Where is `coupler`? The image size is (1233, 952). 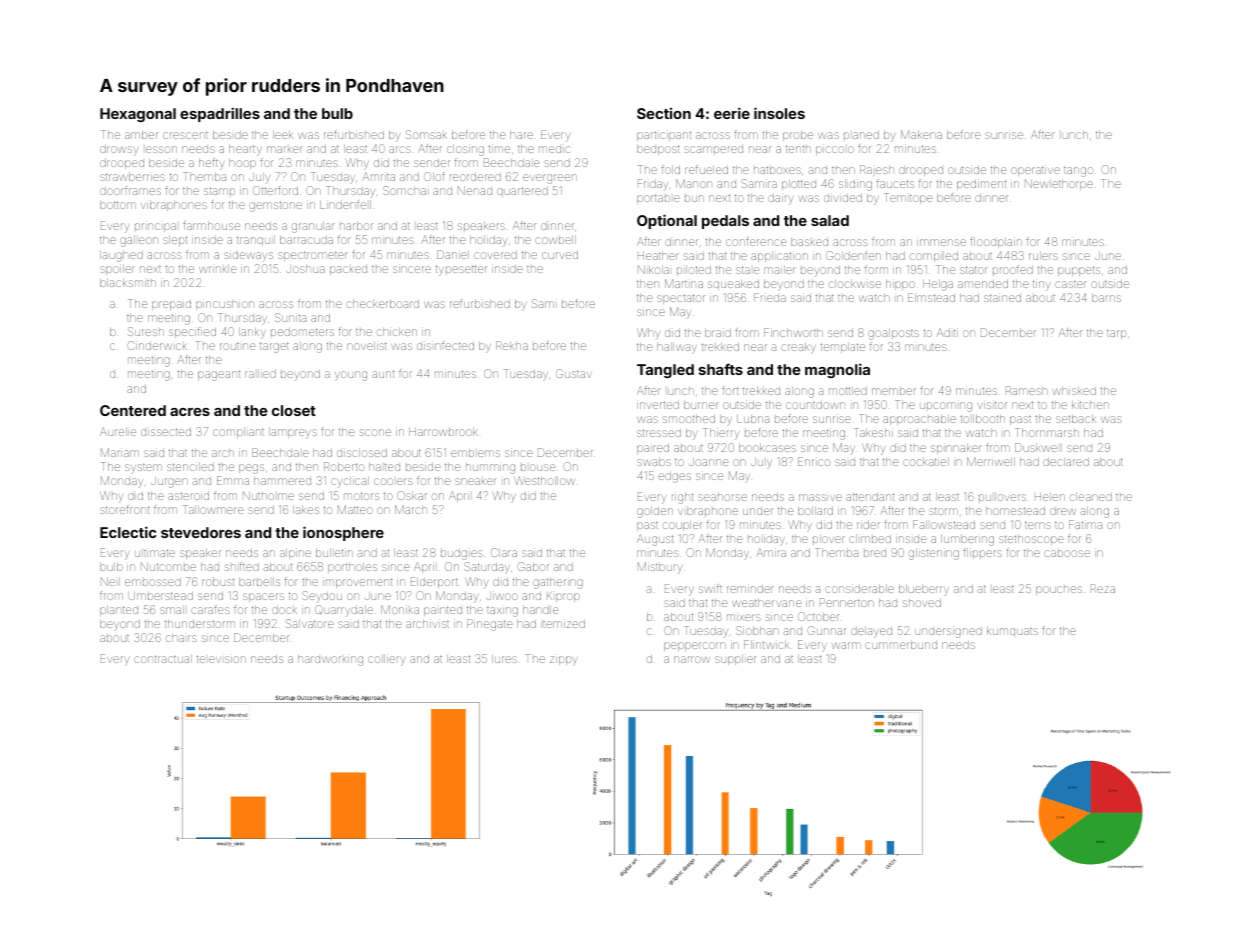
coupler is located at coordinates (682, 526).
